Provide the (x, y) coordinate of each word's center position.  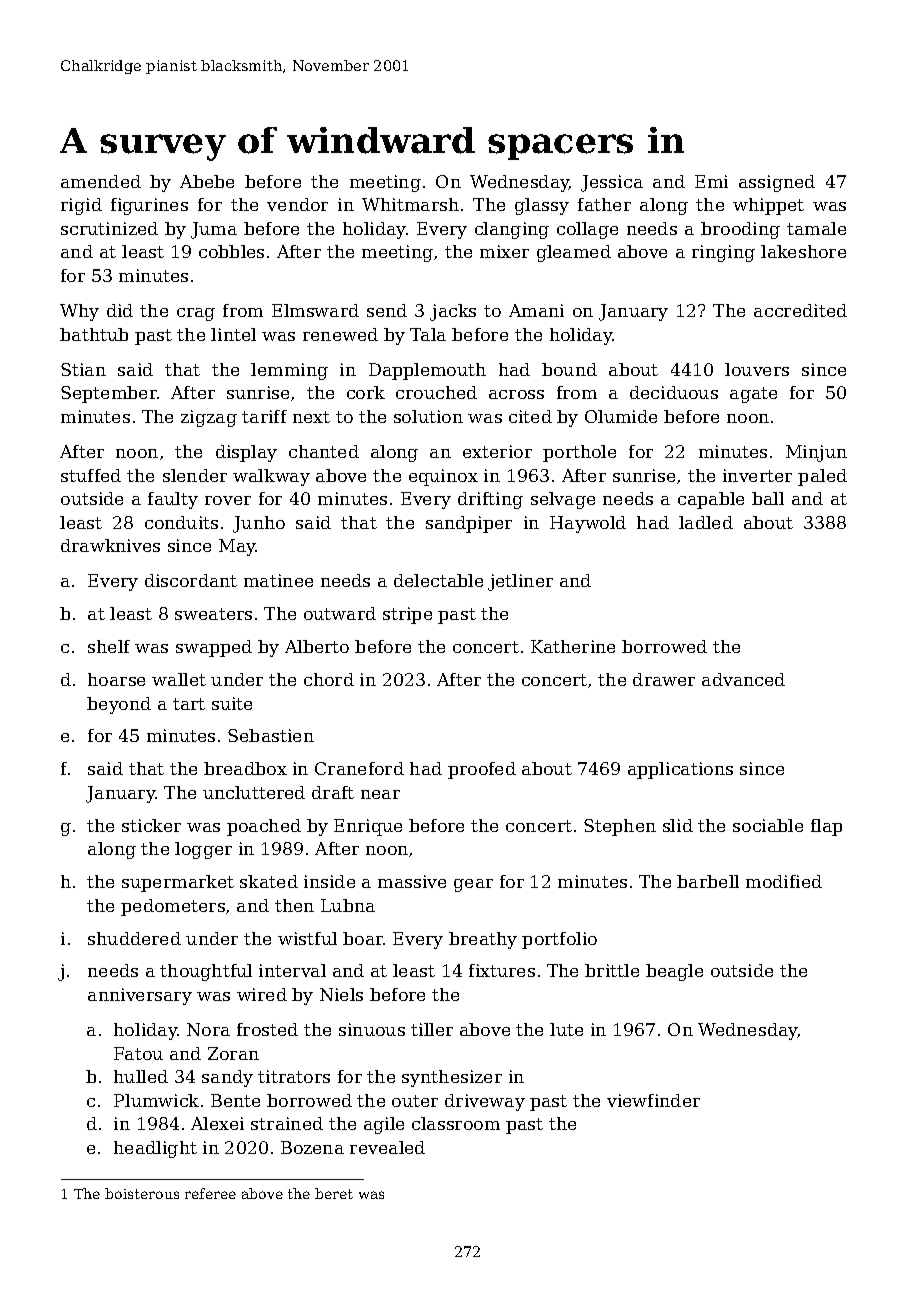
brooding (740, 230)
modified (784, 881)
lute (566, 1029)
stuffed (91, 475)
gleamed (574, 253)
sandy (227, 1078)
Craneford (359, 768)
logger (203, 850)
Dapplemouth (427, 371)
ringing (723, 253)
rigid (81, 206)
